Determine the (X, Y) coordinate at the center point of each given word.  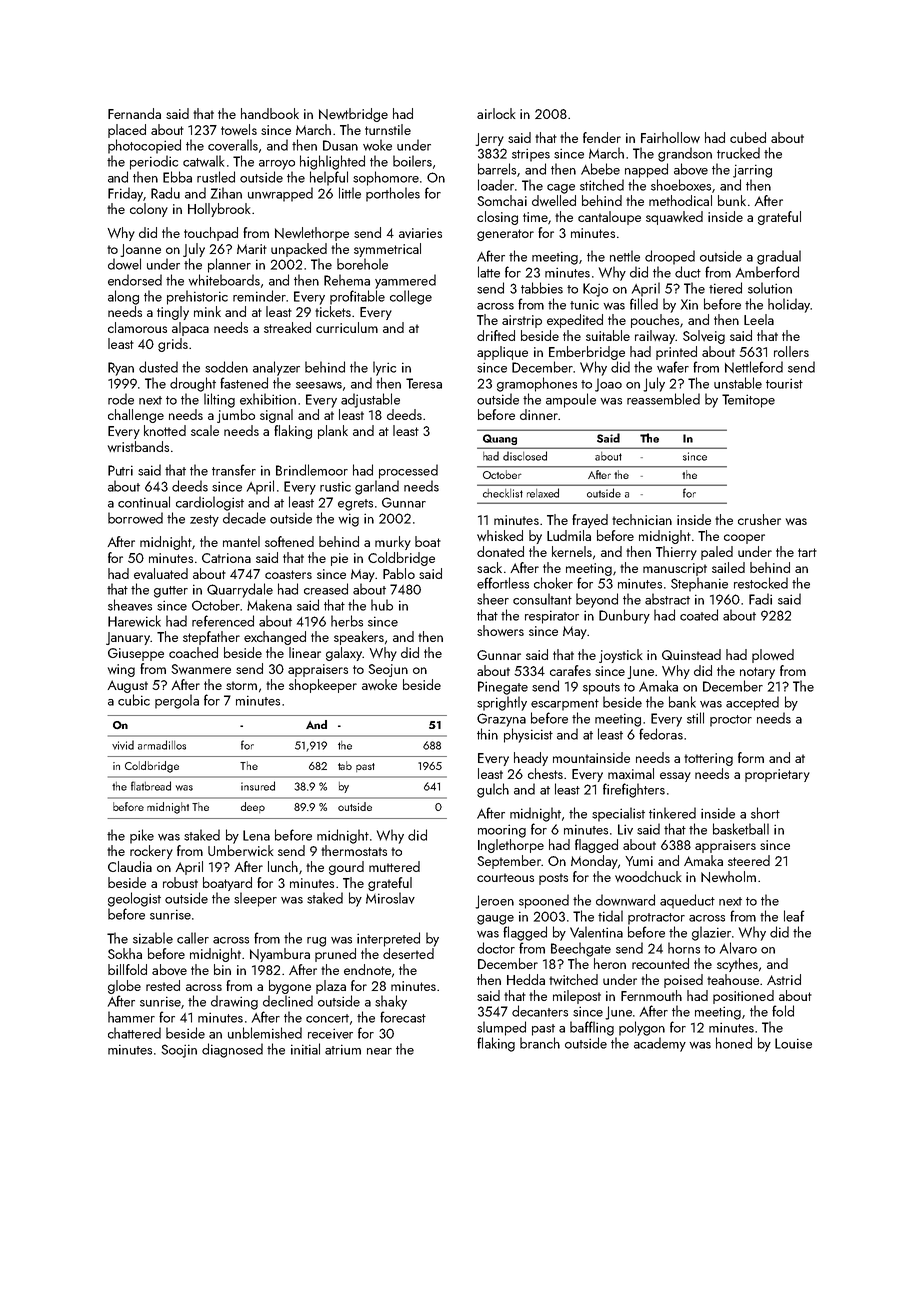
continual (144, 502)
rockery (151, 852)
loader (496, 185)
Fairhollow (670, 137)
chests (545, 773)
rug (316, 942)
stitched (602, 185)
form (751, 757)
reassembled (663, 399)
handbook (270, 113)
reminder (259, 296)
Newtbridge (353, 115)
